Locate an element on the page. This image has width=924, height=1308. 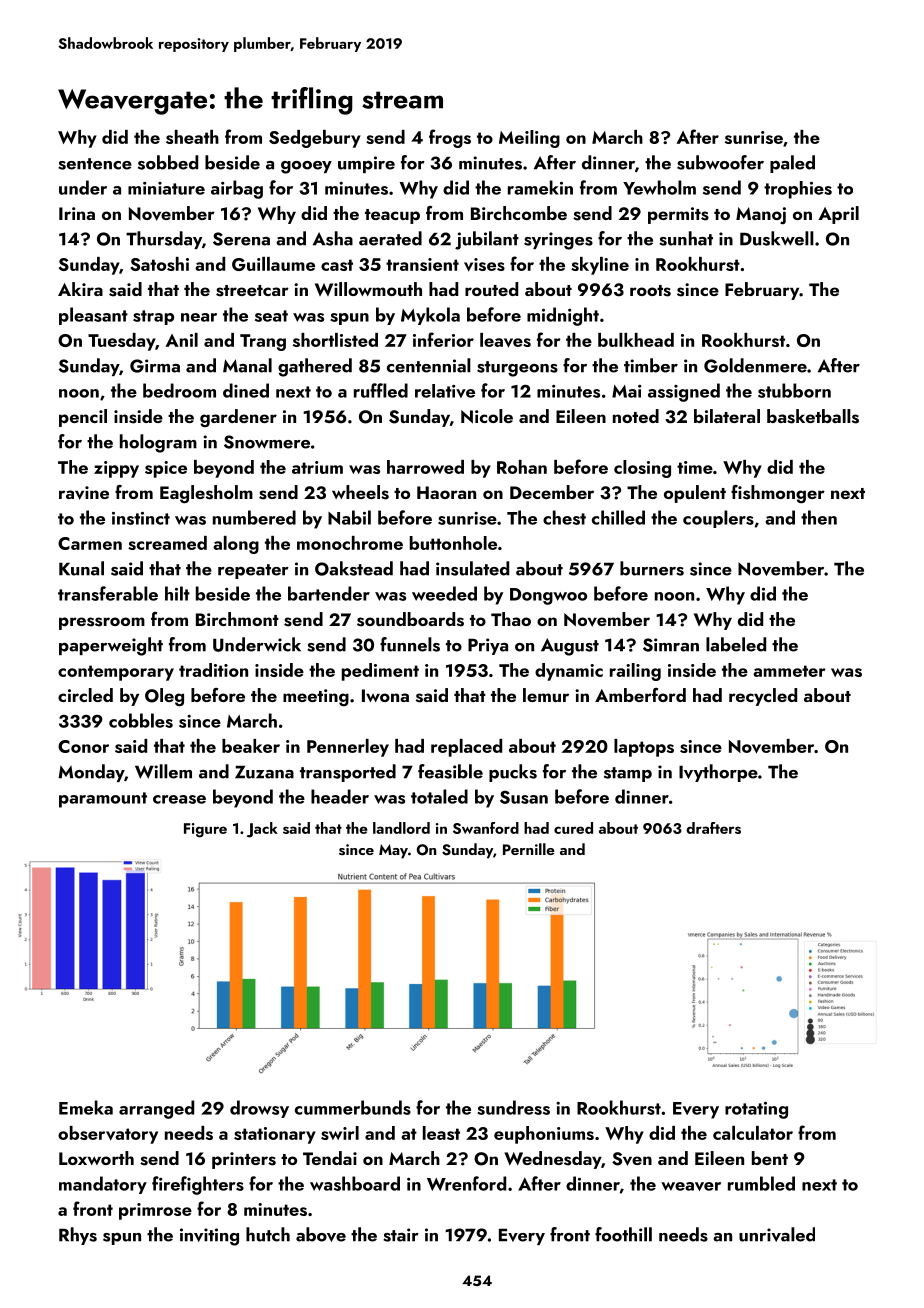
mandatory is located at coordinates (103, 1185).
